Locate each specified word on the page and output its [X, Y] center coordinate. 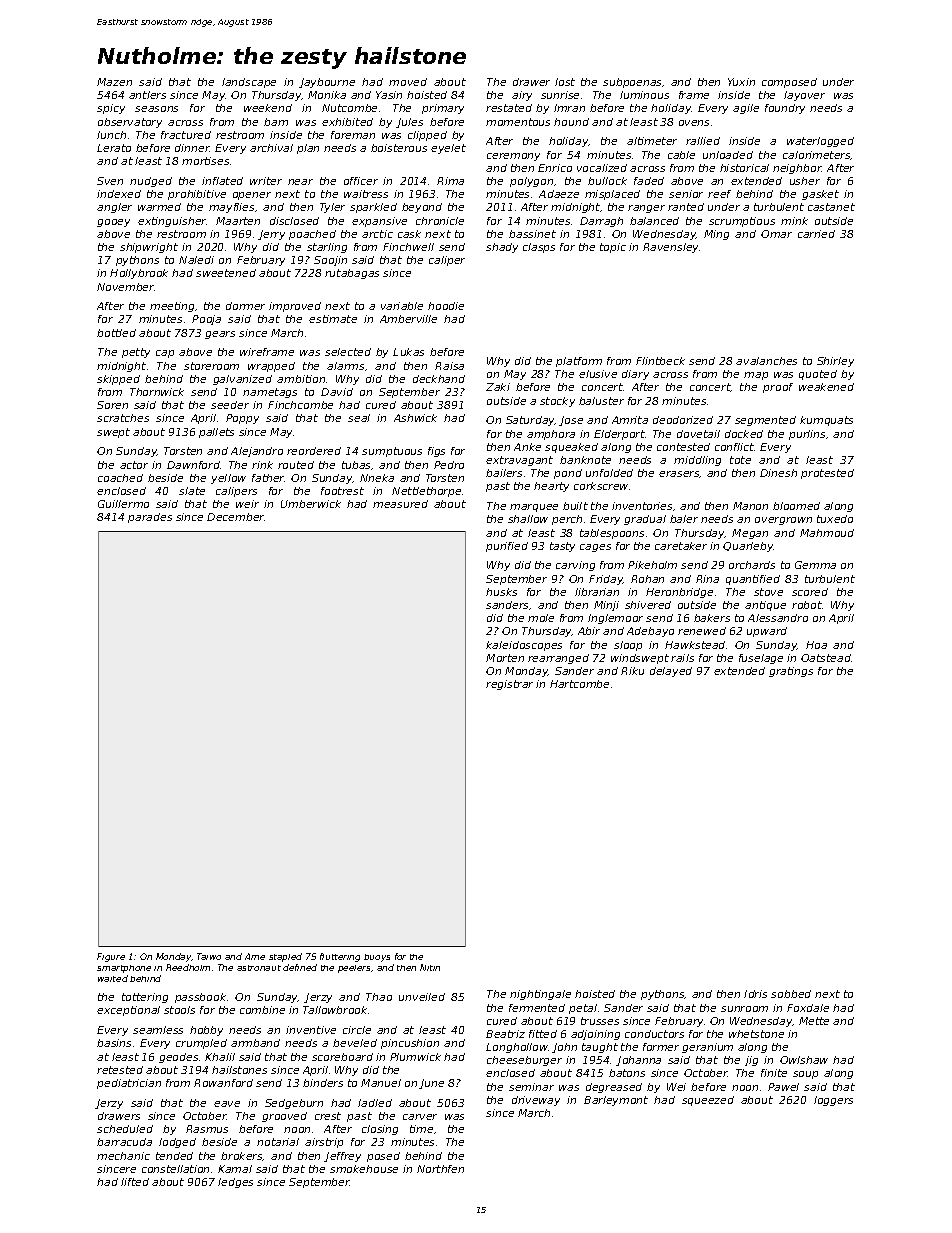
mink [794, 221]
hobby [206, 1031]
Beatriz [505, 1034]
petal [583, 1009]
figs [436, 452]
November [125, 287]
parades [150, 518]
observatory [130, 123]
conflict [734, 447]
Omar [776, 234]
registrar [509, 685]
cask [409, 234]
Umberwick [311, 504]
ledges [235, 1183]
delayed [671, 672]
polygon [531, 182]
